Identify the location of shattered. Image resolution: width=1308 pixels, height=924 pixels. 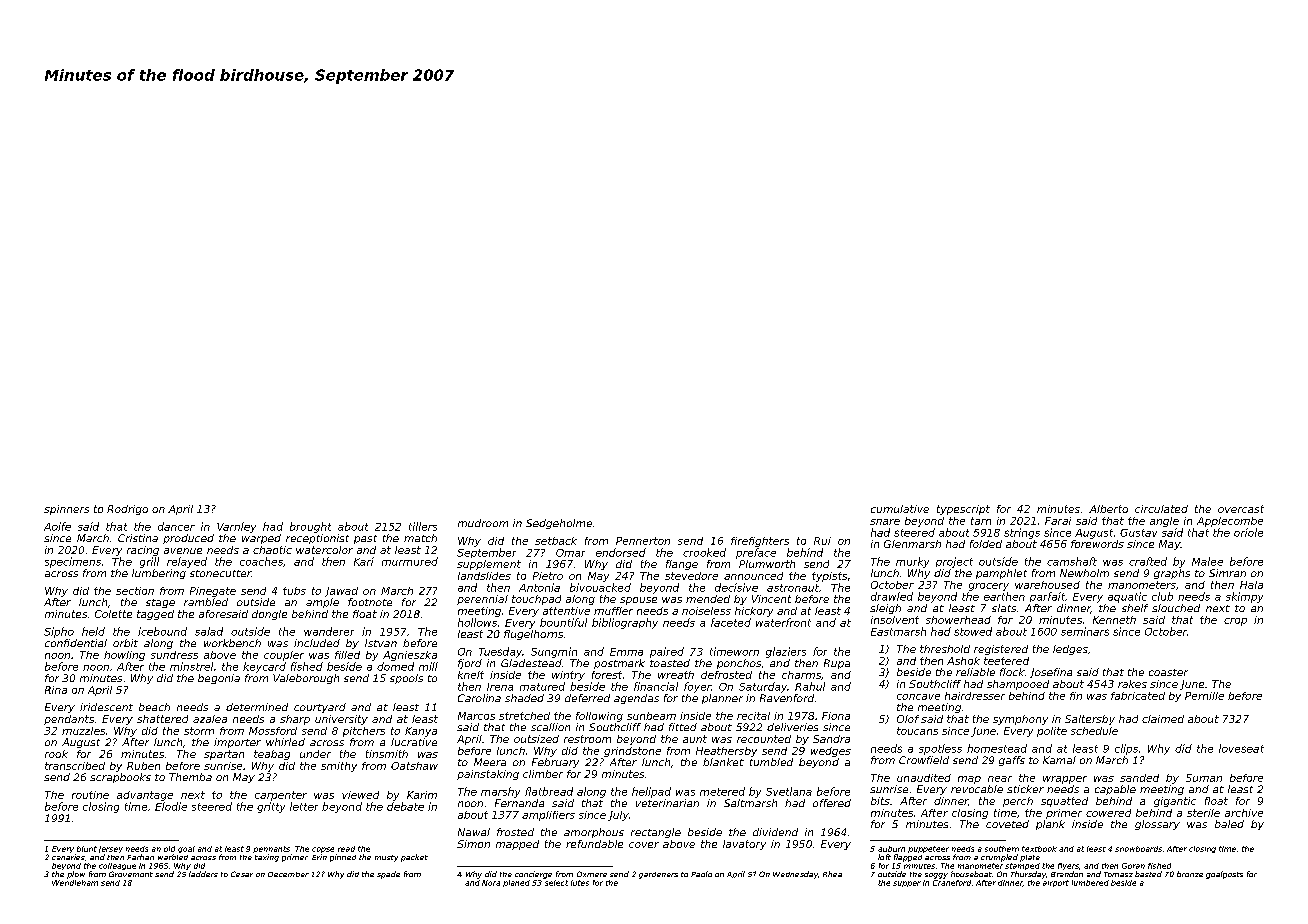
(162, 719).
